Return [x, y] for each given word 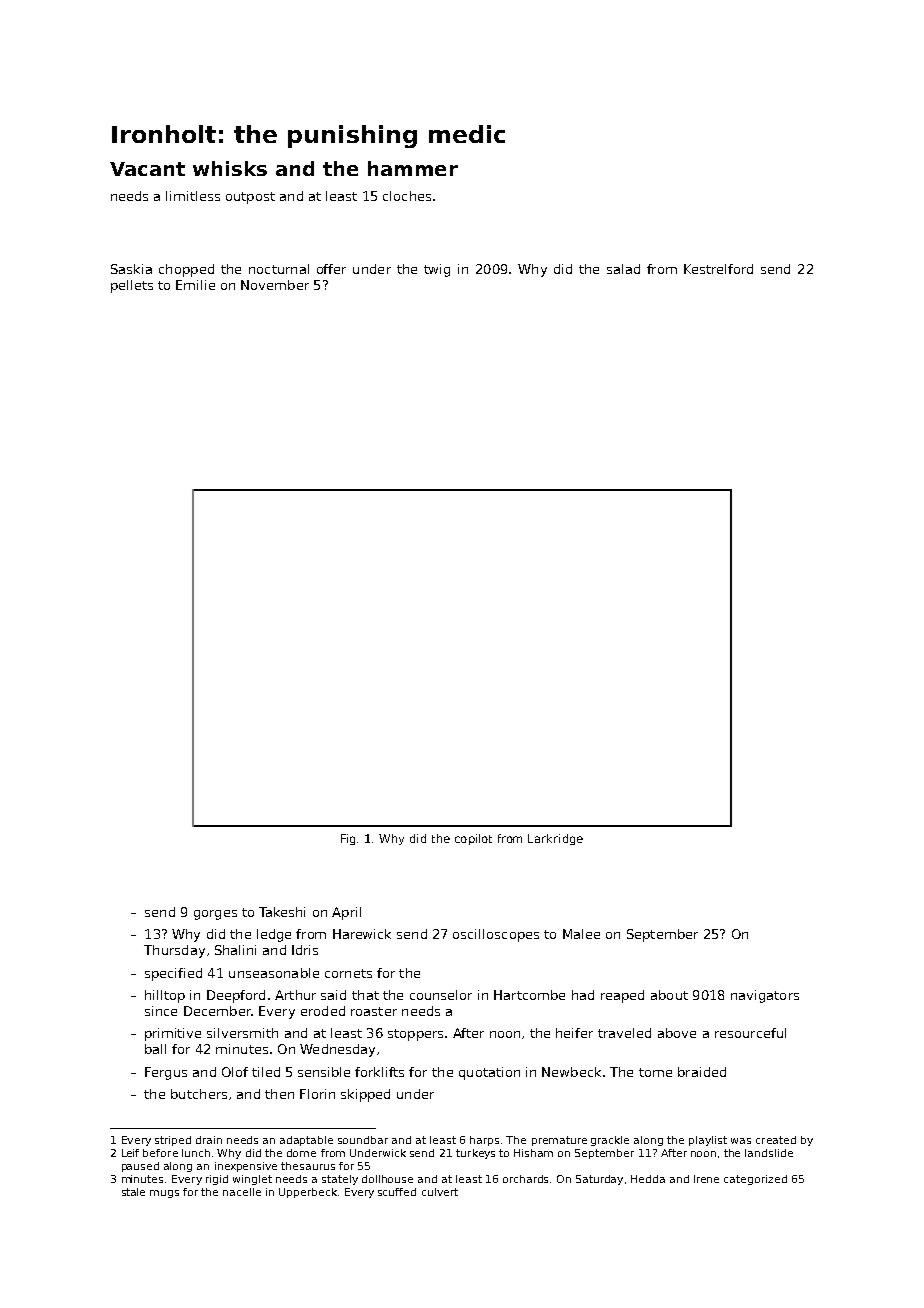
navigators [765, 996]
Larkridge [555, 839]
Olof [235, 1072]
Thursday [174, 951]
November [275, 285]
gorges [215, 915]
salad [623, 269]
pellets [132, 286]
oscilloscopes [496, 935]
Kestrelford [718, 269]
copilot [473, 839]
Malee [581, 934]
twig [437, 270]
